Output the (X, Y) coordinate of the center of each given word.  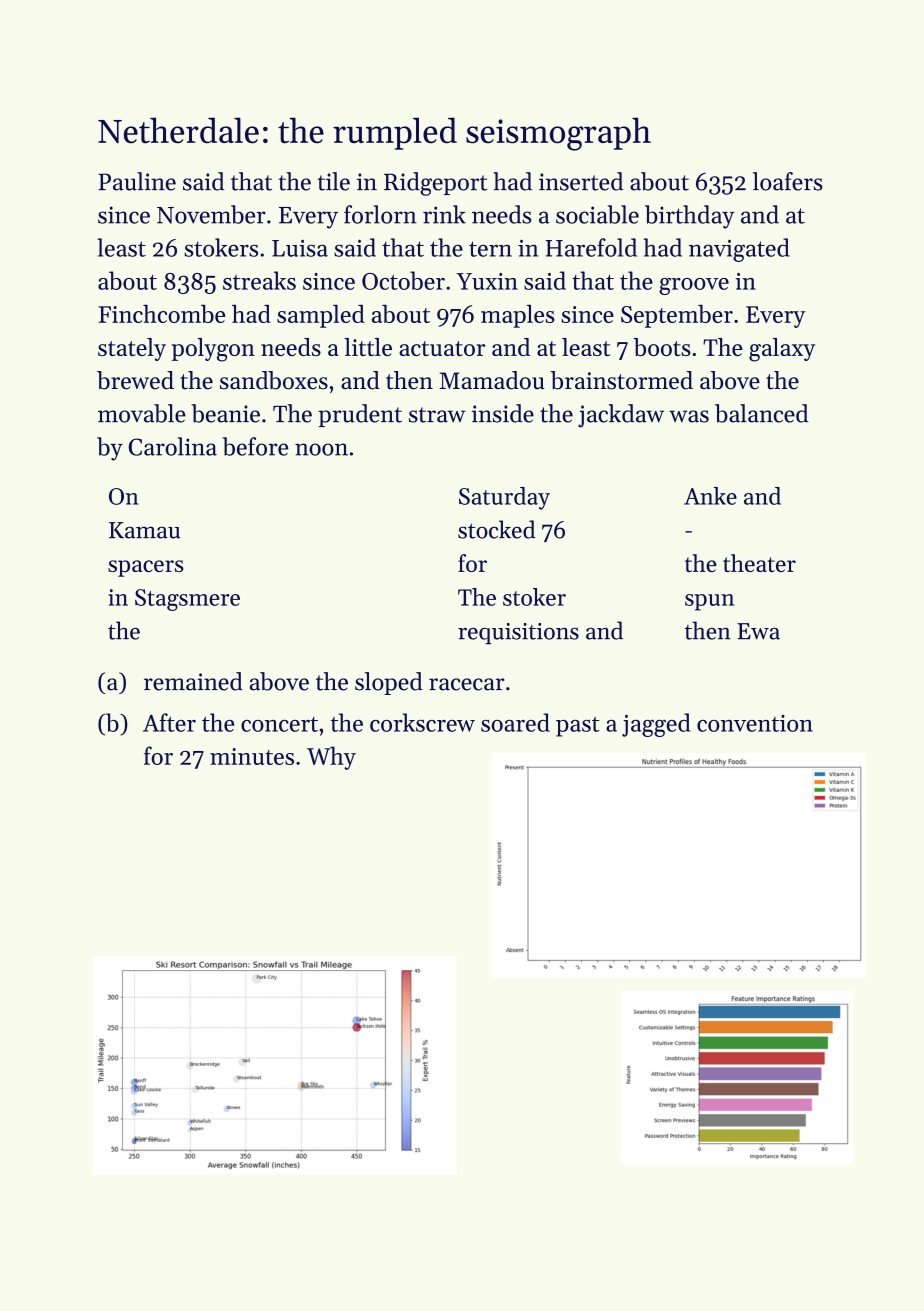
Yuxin (487, 281)
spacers (146, 568)
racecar (467, 684)
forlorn (380, 214)
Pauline (137, 181)
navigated (739, 250)
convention (755, 723)
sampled (321, 316)
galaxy (782, 350)
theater (759, 563)
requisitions (518, 634)
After (169, 722)
